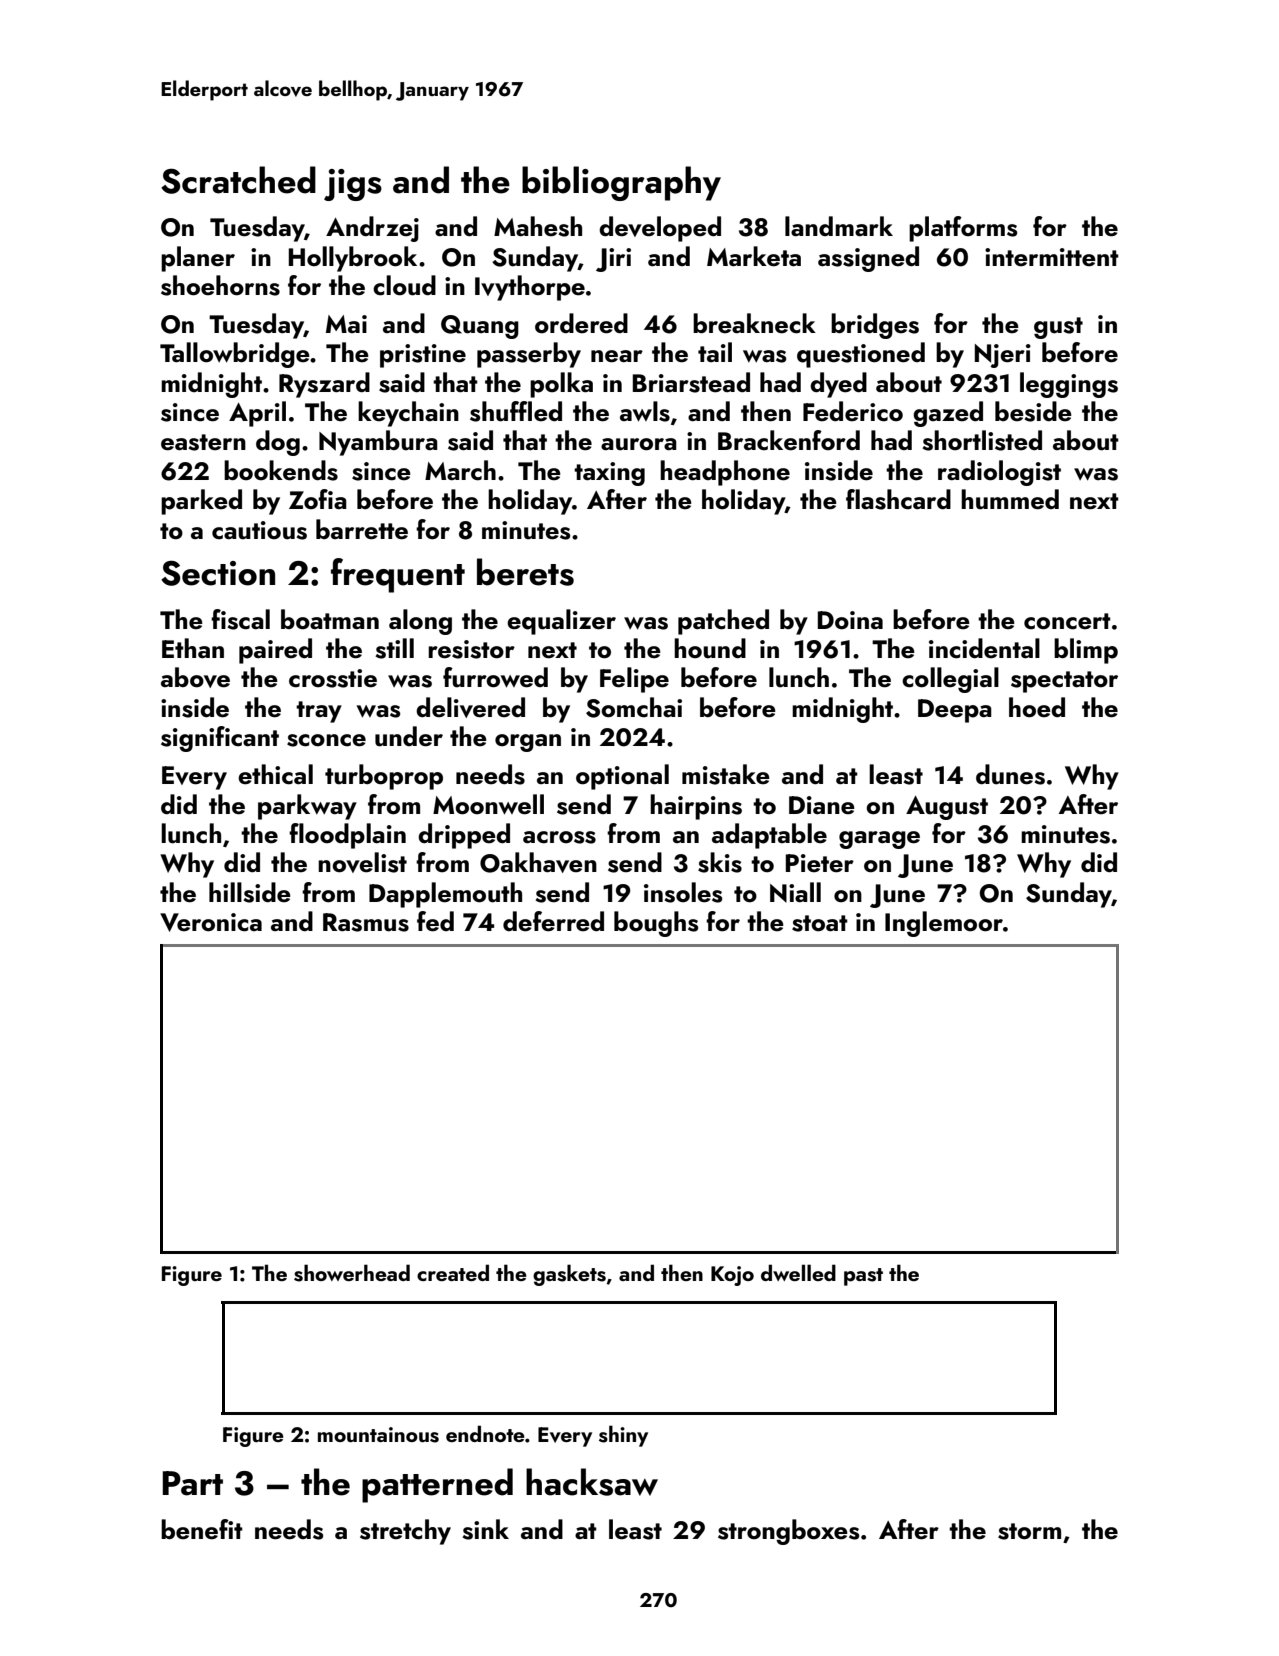 This screenshot has height=1656, width=1279. Describe the element at coordinates (516, 411) in the screenshot. I see `shuffled` at that location.
